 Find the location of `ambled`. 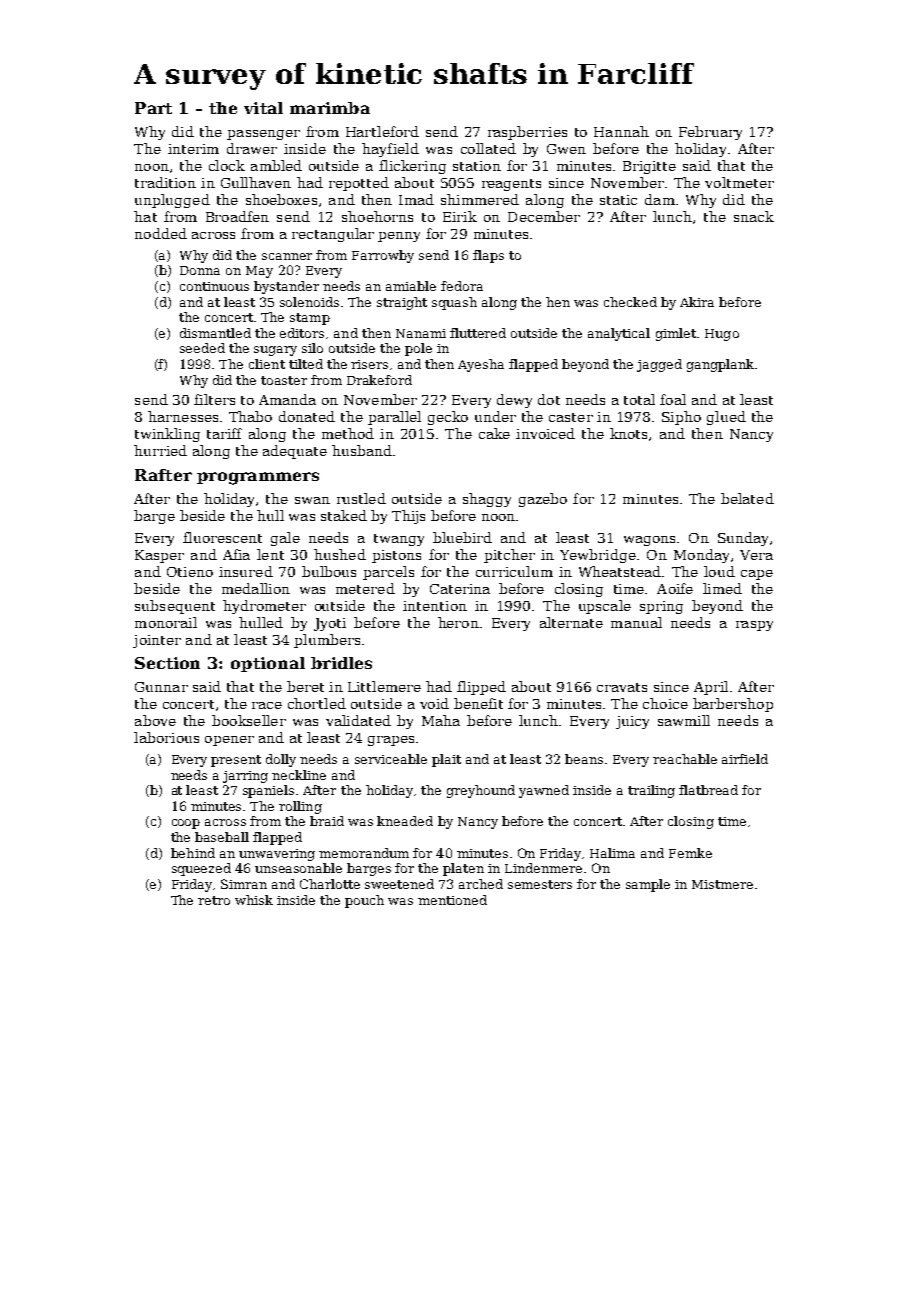

ambled is located at coordinates (276, 165).
